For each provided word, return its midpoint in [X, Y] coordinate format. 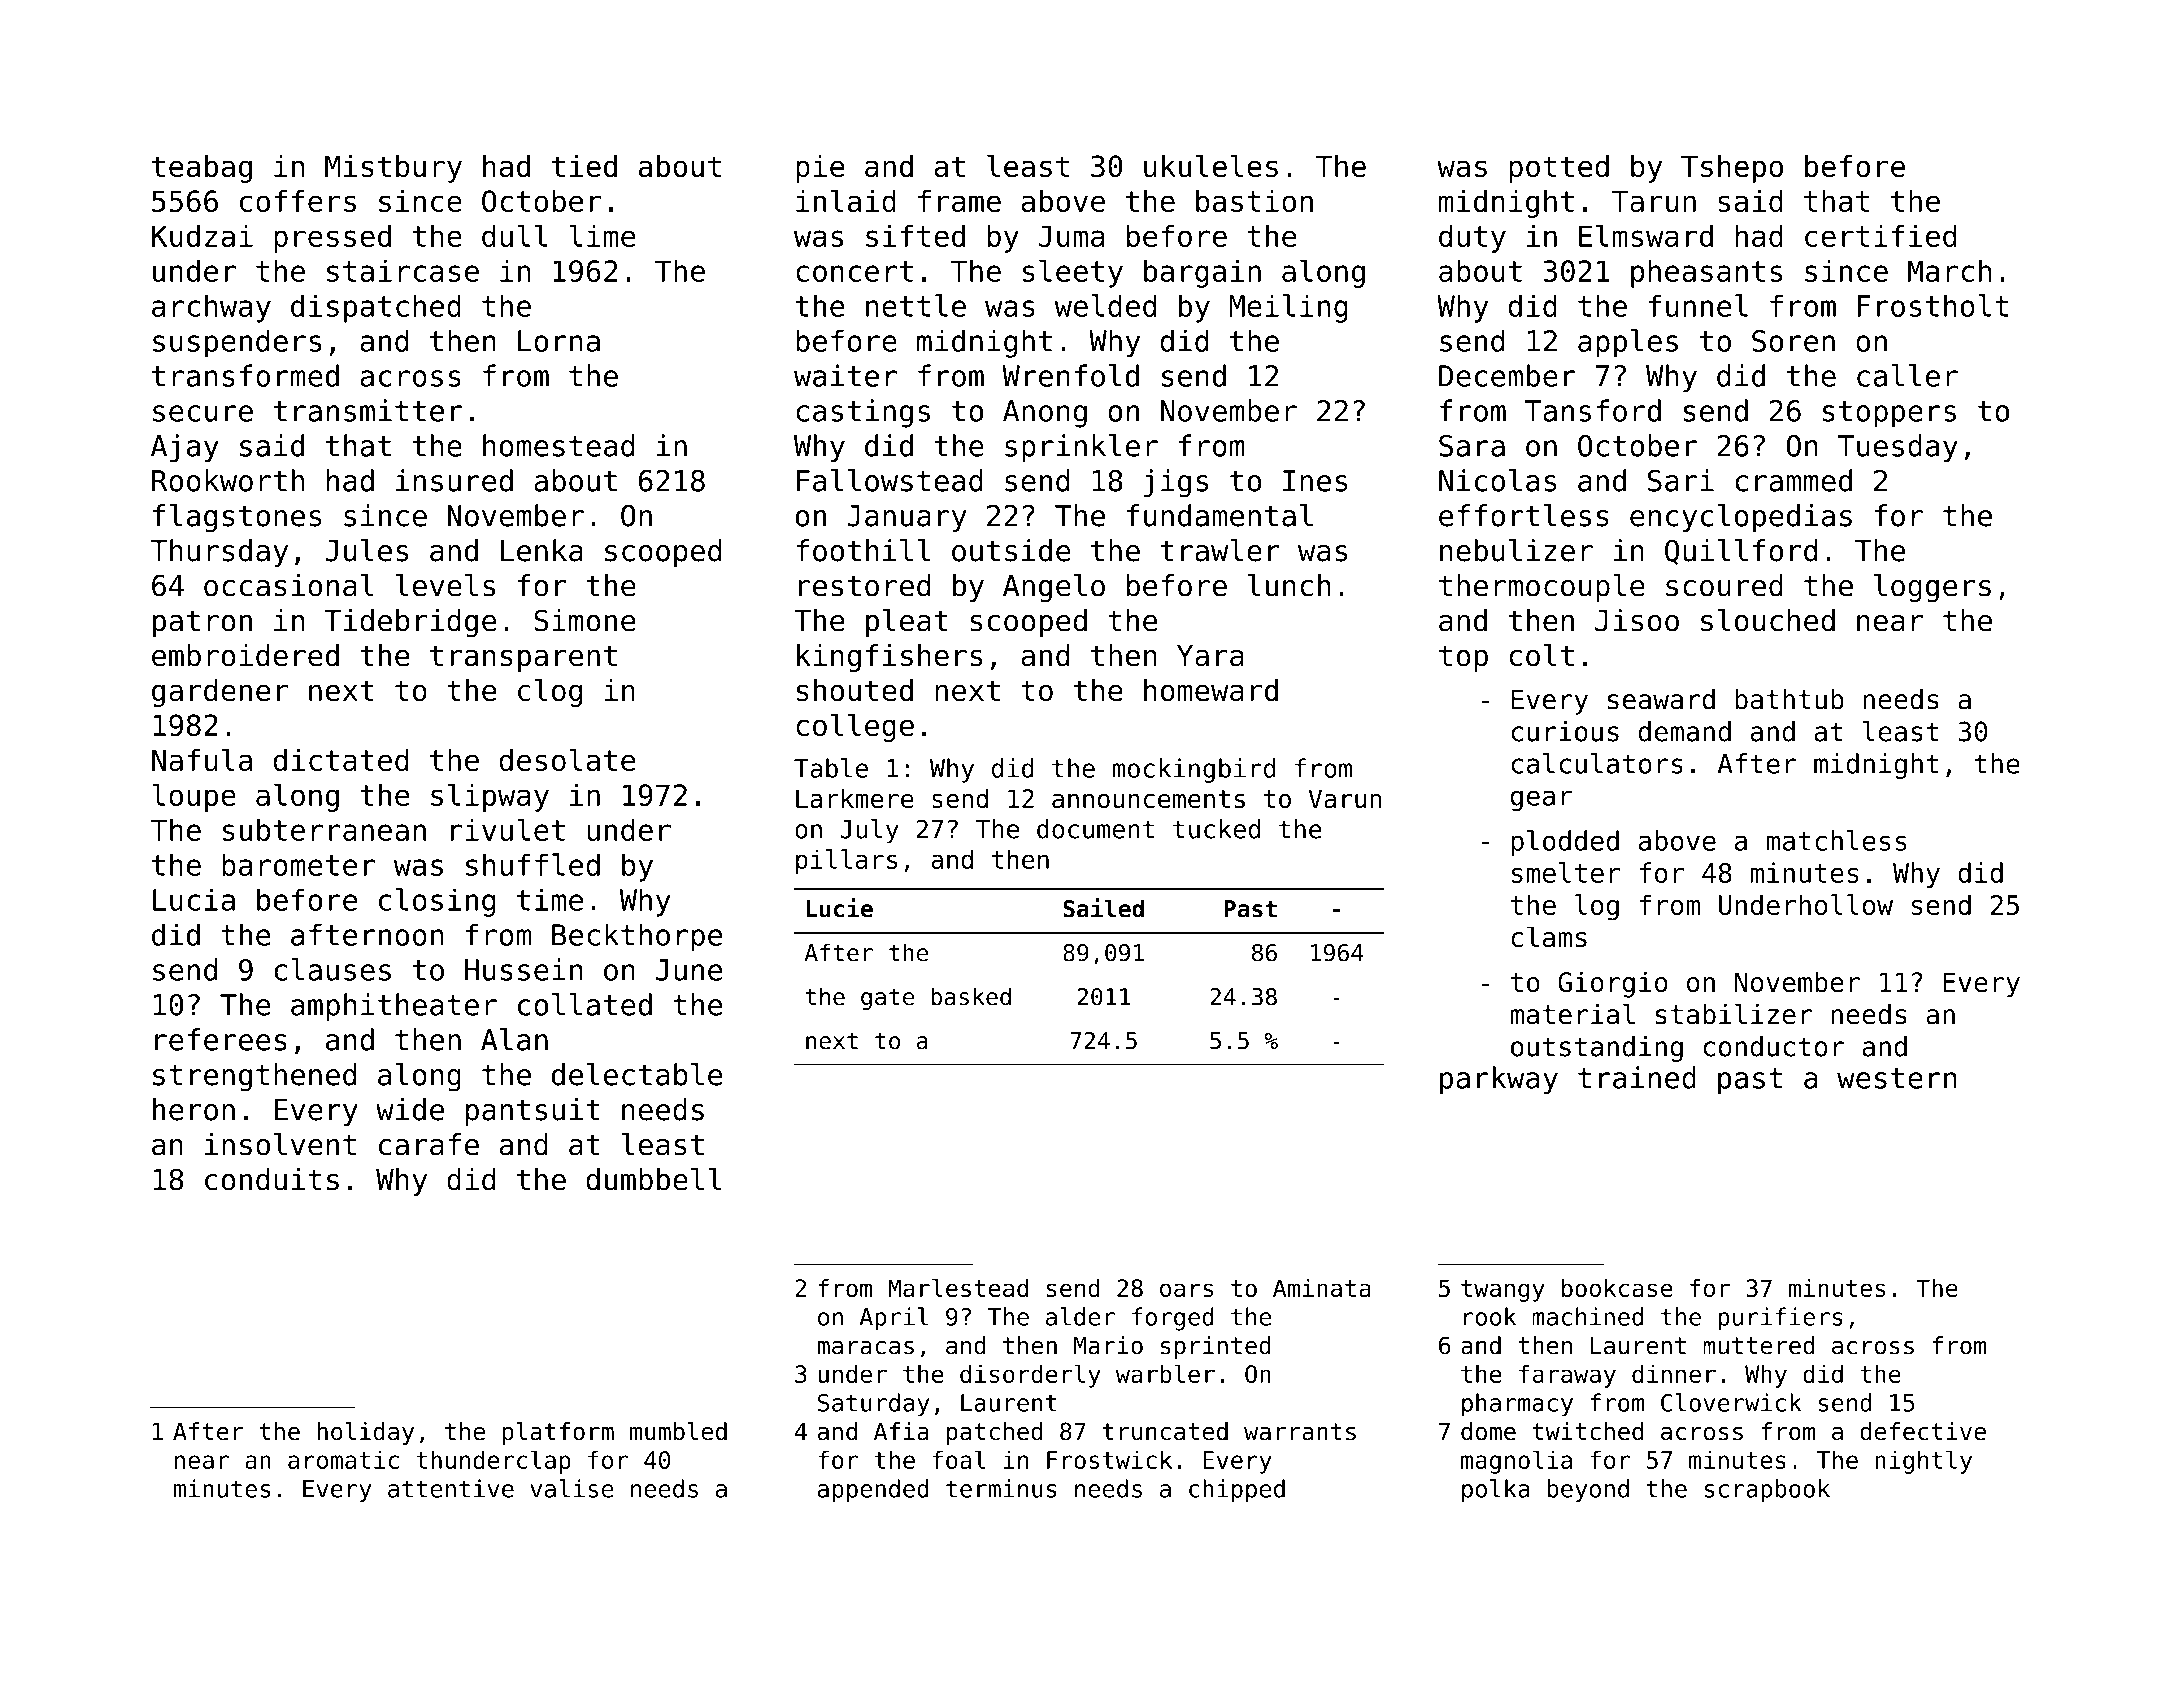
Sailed [1103, 908]
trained [1637, 1077]
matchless [1836, 840]
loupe [194, 797]
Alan [514, 1039]
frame [959, 201]
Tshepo [1732, 169]
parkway [1499, 1080]
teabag [202, 169]
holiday [365, 1433]
